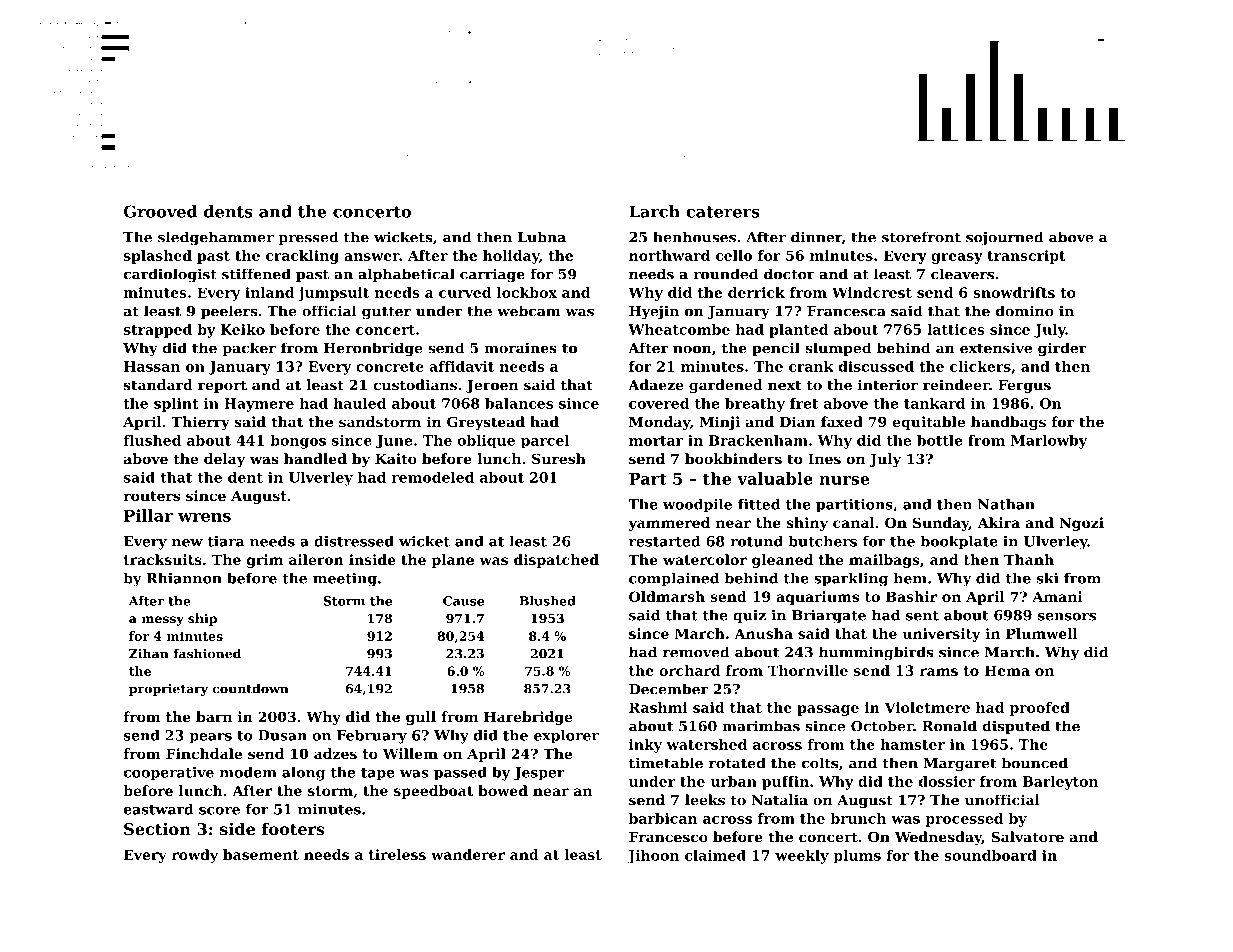 This screenshot has width=1233, height=952. I want to click on caterers, so click(723, 212).
